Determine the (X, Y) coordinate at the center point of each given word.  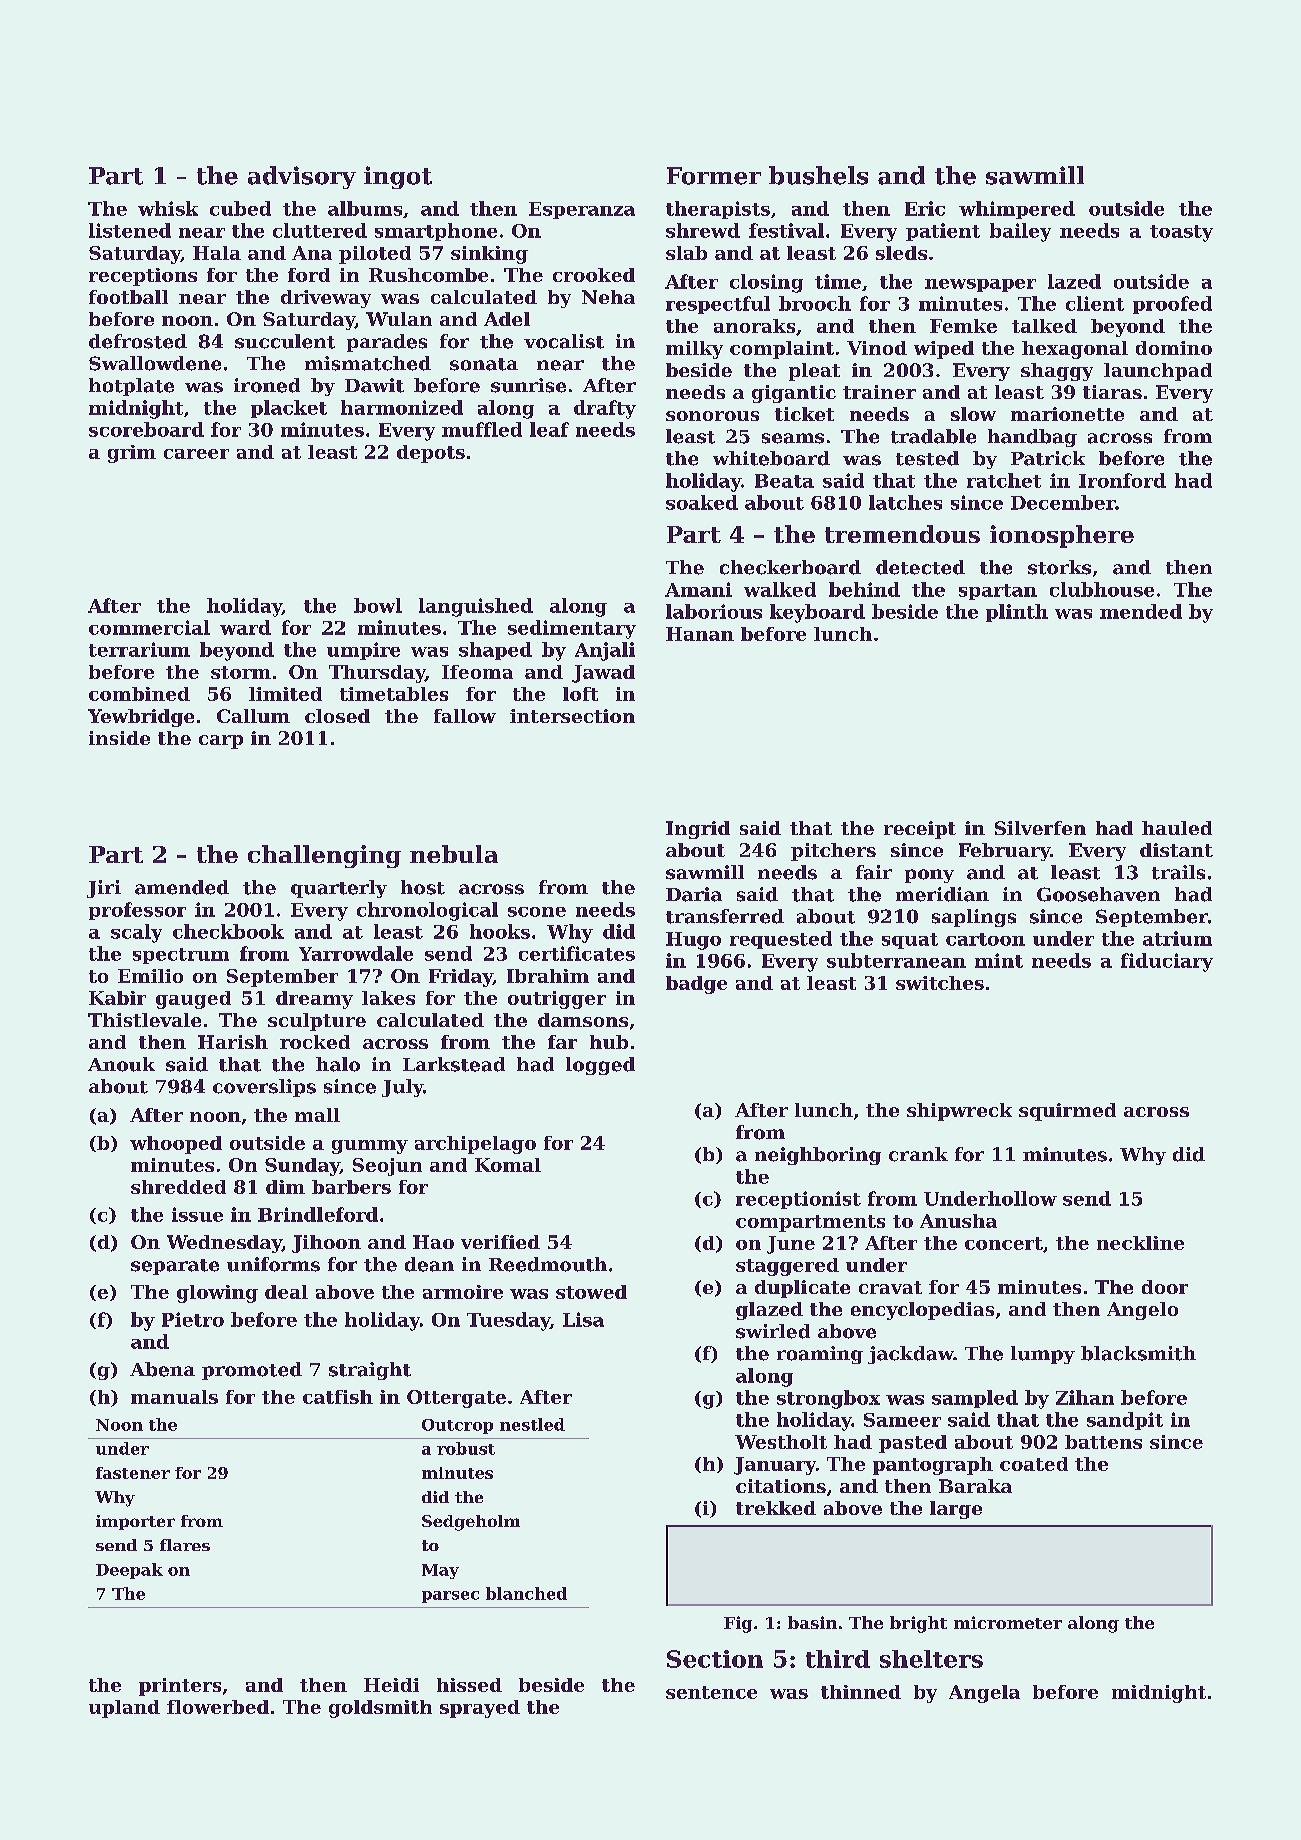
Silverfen (1040, 828)
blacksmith (1138, 1353)
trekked (776, 1508)
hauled (1177, 828)
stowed (591, 1292)
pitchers (833, 852)
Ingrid (698, 830)
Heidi (391, 1685)
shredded (178, 1187)
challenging (324, 856)
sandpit (1125, 1421)
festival (786, 230)
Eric (925, 208)
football (128, 297)
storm (241, 672)
